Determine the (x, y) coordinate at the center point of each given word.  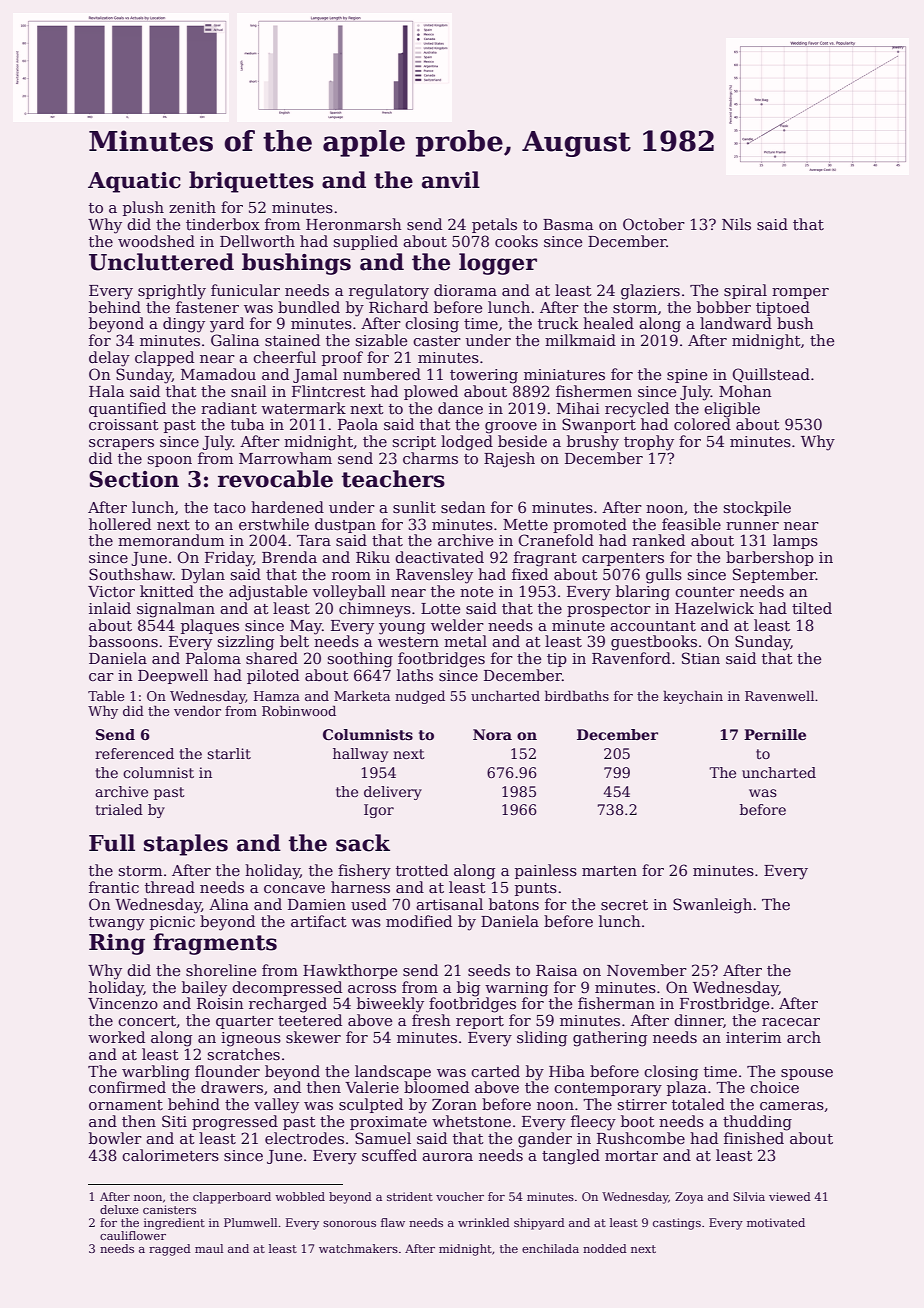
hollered (120, 524)
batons (514, 904)
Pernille (775, 734)
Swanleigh (712, 906)
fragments (215, 944)
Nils (736, 224)
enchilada (550, 1248)
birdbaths (577, 696)
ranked (658, 540)
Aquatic (134, 182)
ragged (170, 1250)
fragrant (545, 559)
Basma (568, 224)
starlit (229, 753)
